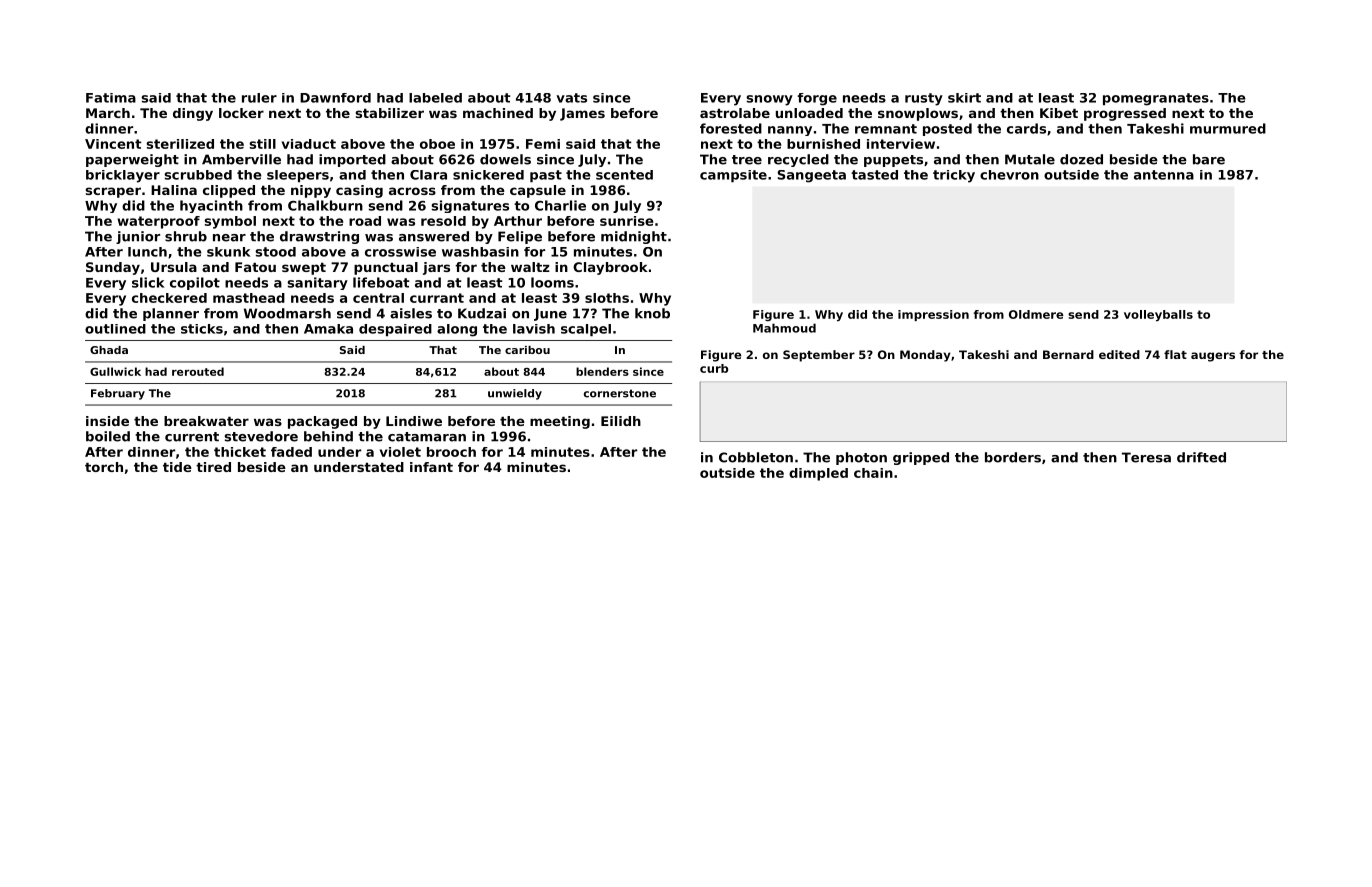 This screenshot has height=887, width=1372. I want to click on Amaka, so click(328, 329).
